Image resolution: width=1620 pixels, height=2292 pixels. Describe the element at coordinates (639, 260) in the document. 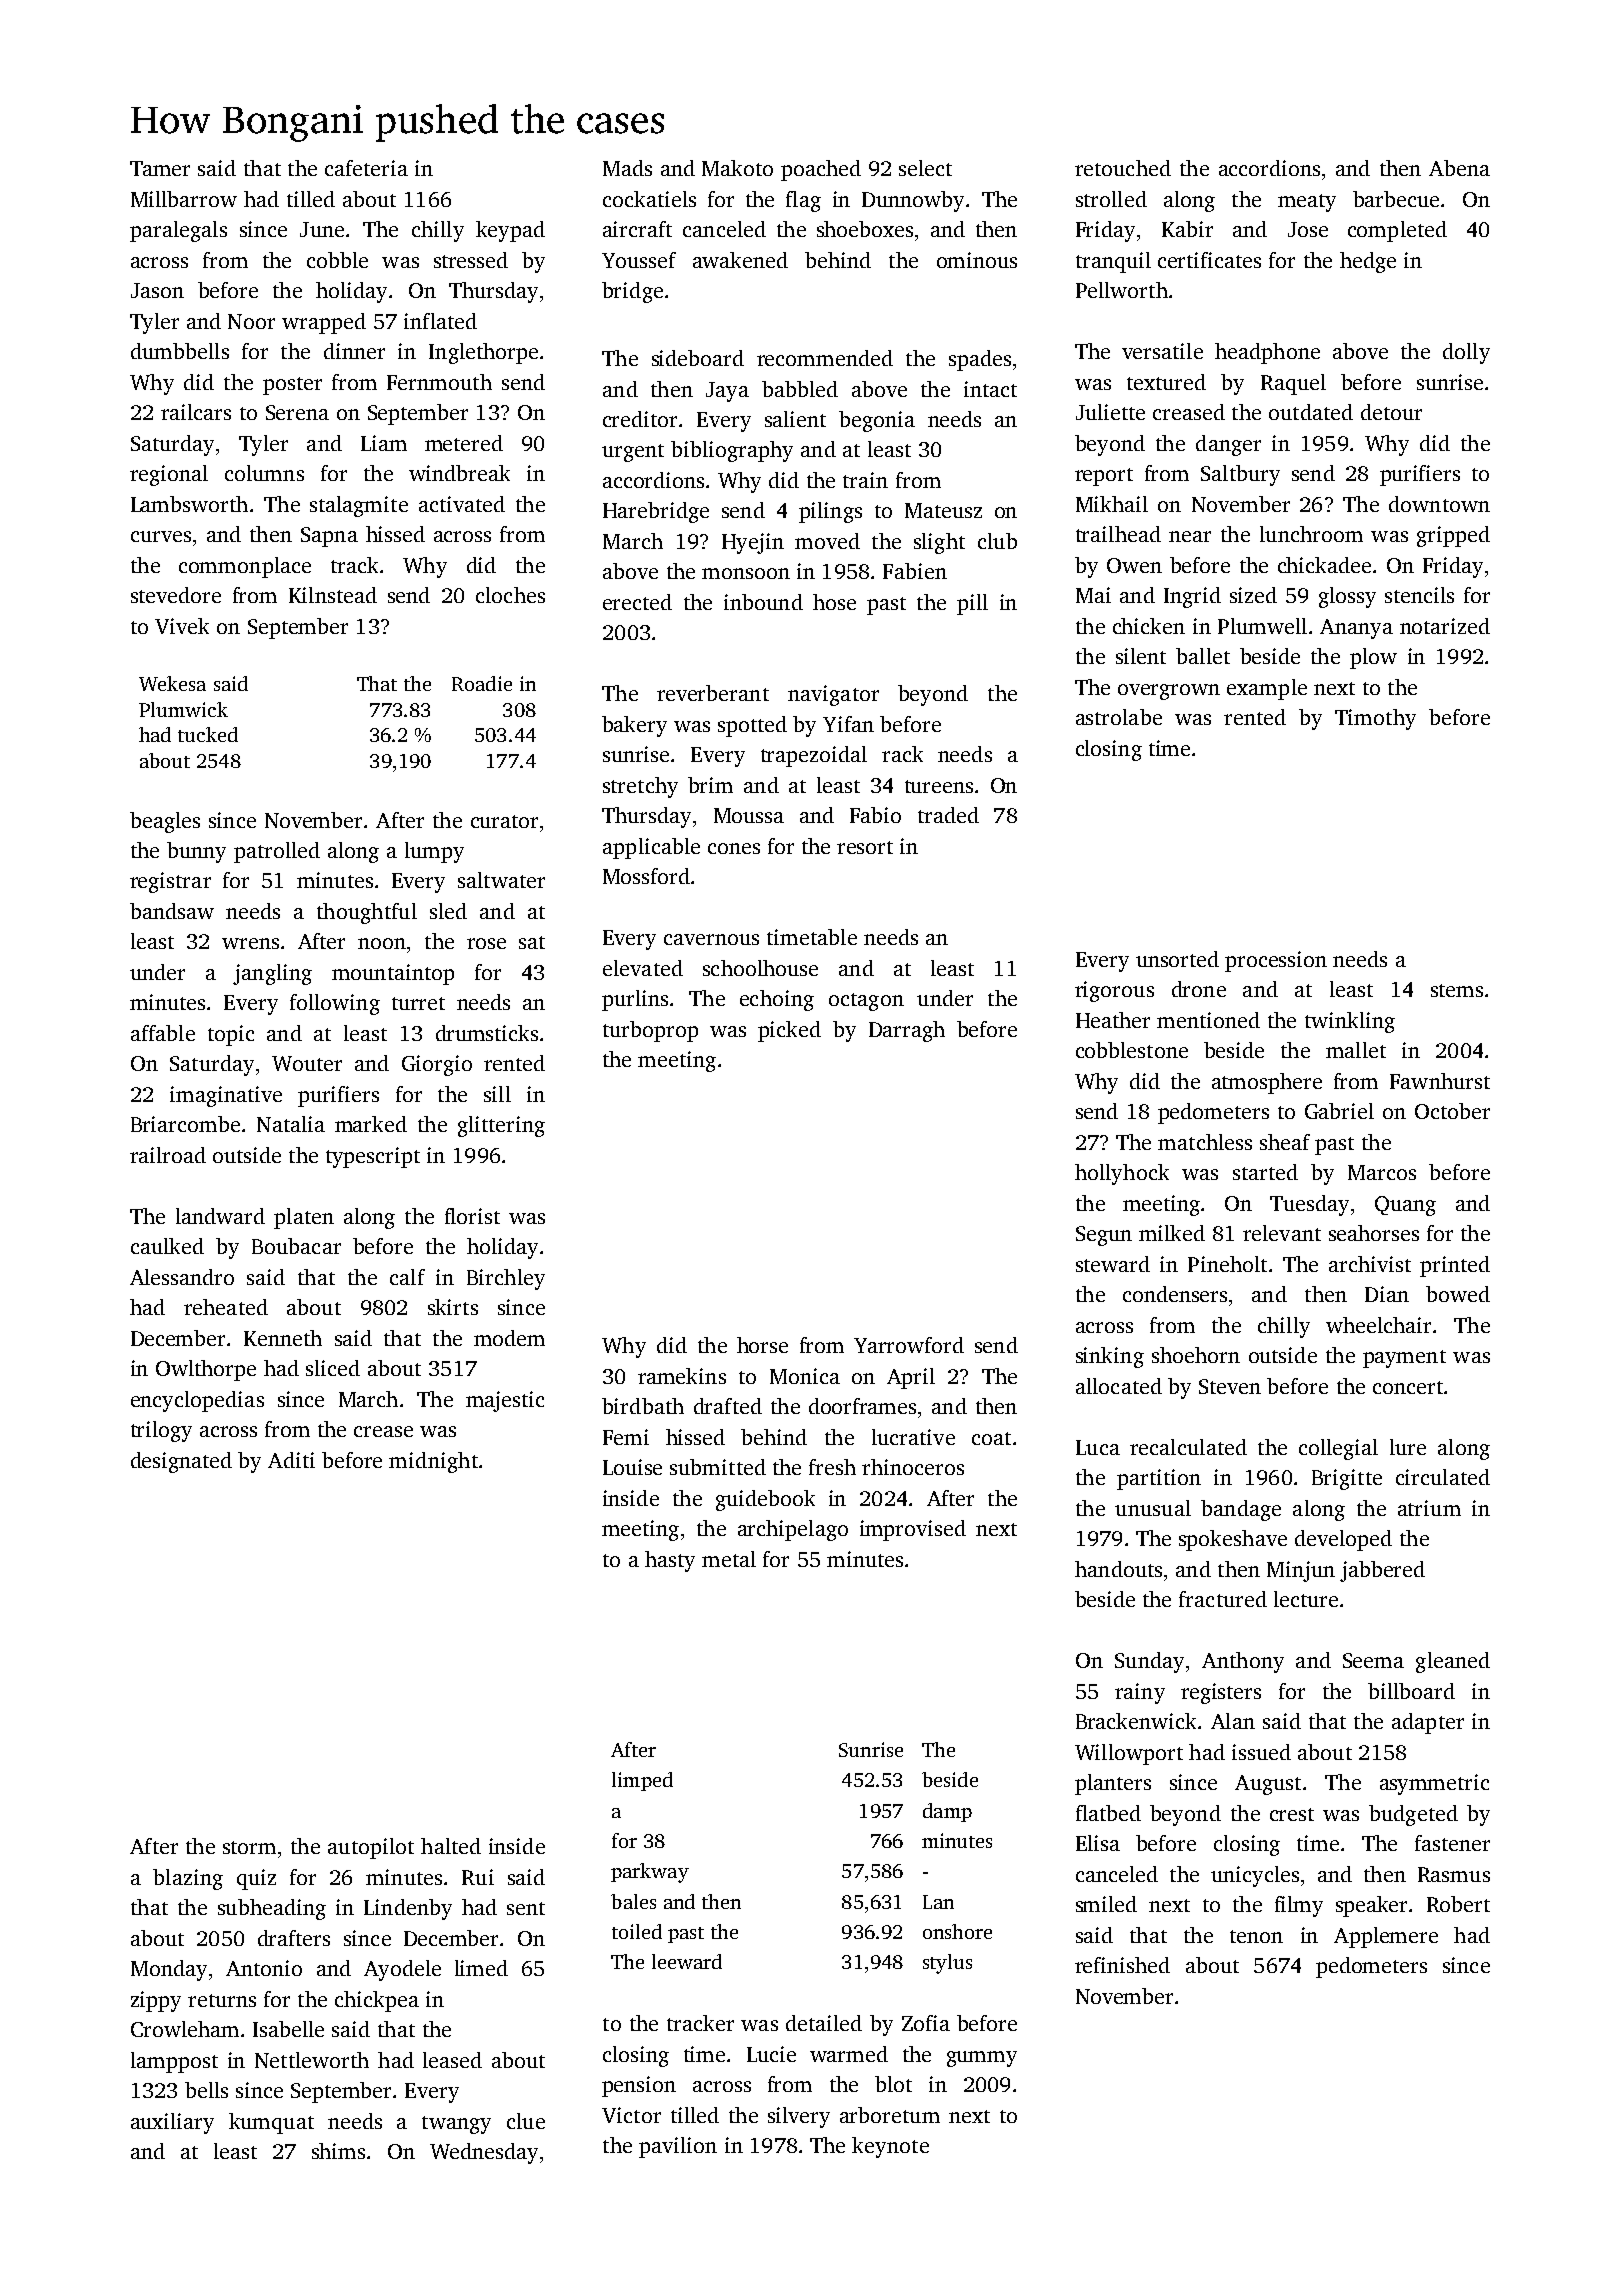

I see `Youssef` at that location.
